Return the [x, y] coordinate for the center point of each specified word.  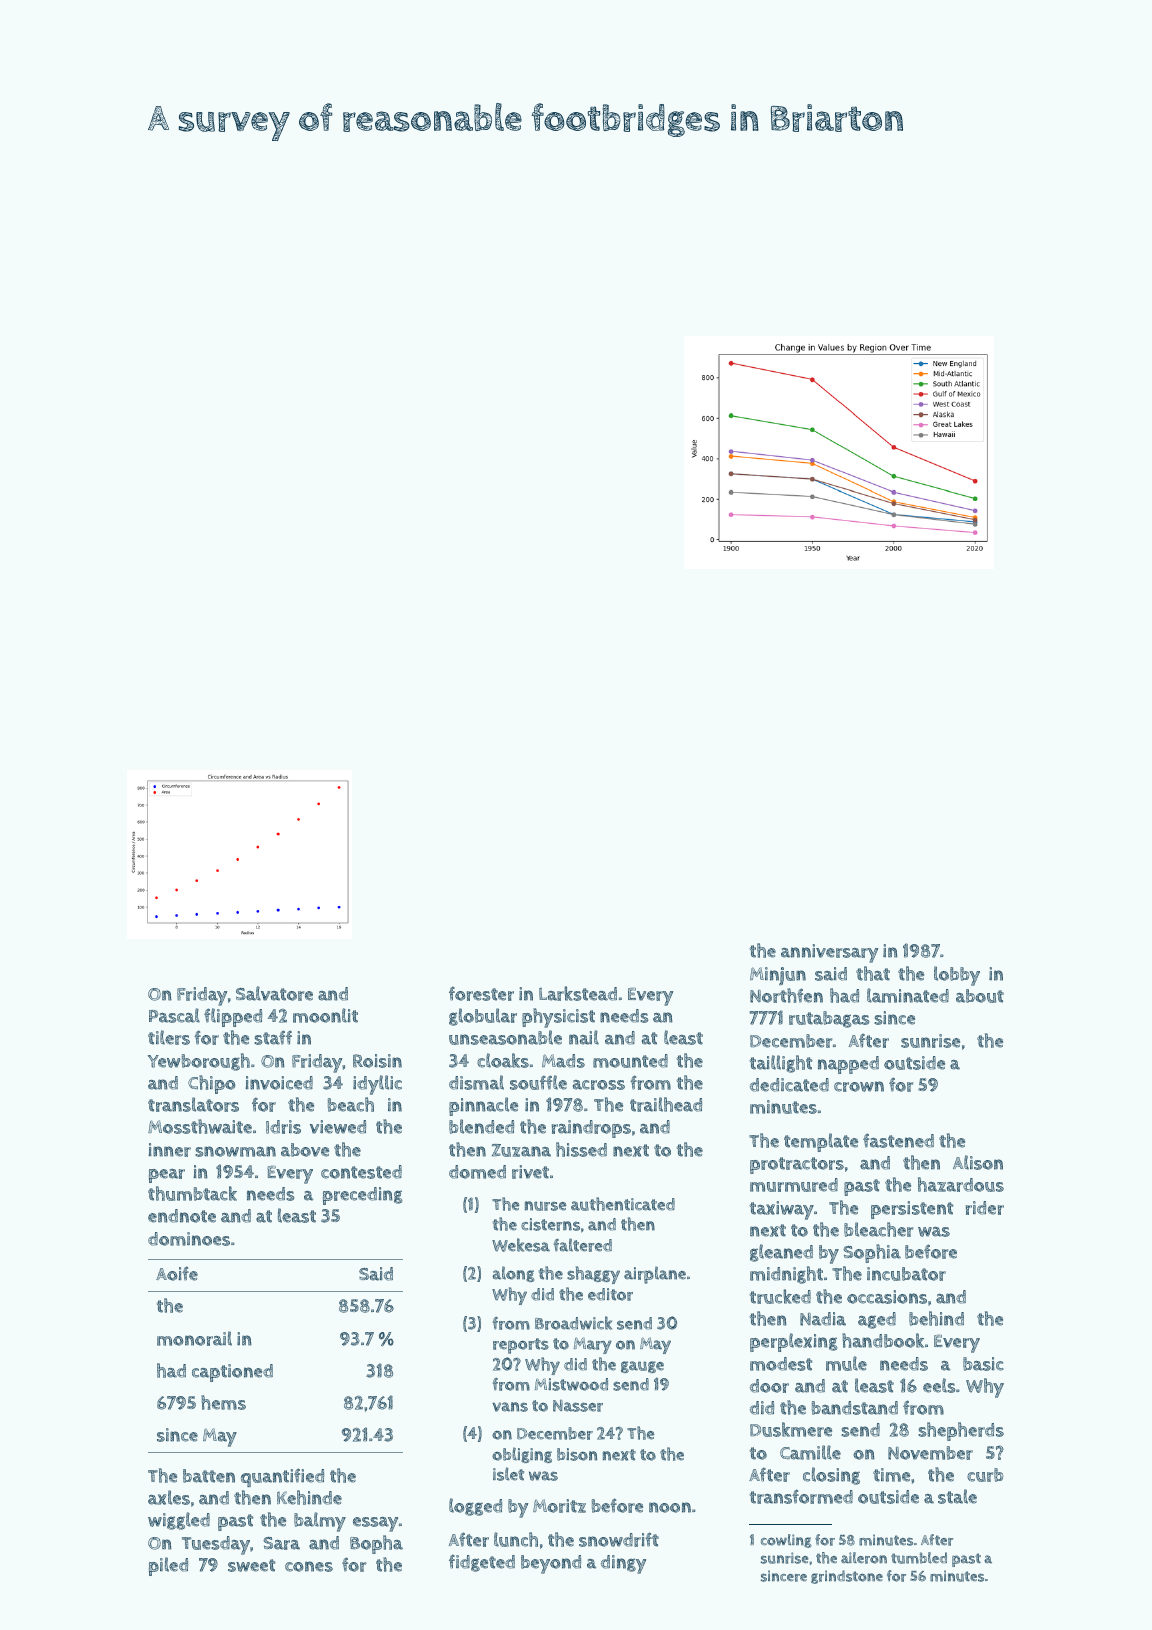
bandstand [855, 1408]
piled [168, 1566]
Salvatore [274, 993]
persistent [912, 1210]
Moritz [559, 1506]
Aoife [177, 1273]
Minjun [778, 976]
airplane [655, 1275]
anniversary [829, 953]
